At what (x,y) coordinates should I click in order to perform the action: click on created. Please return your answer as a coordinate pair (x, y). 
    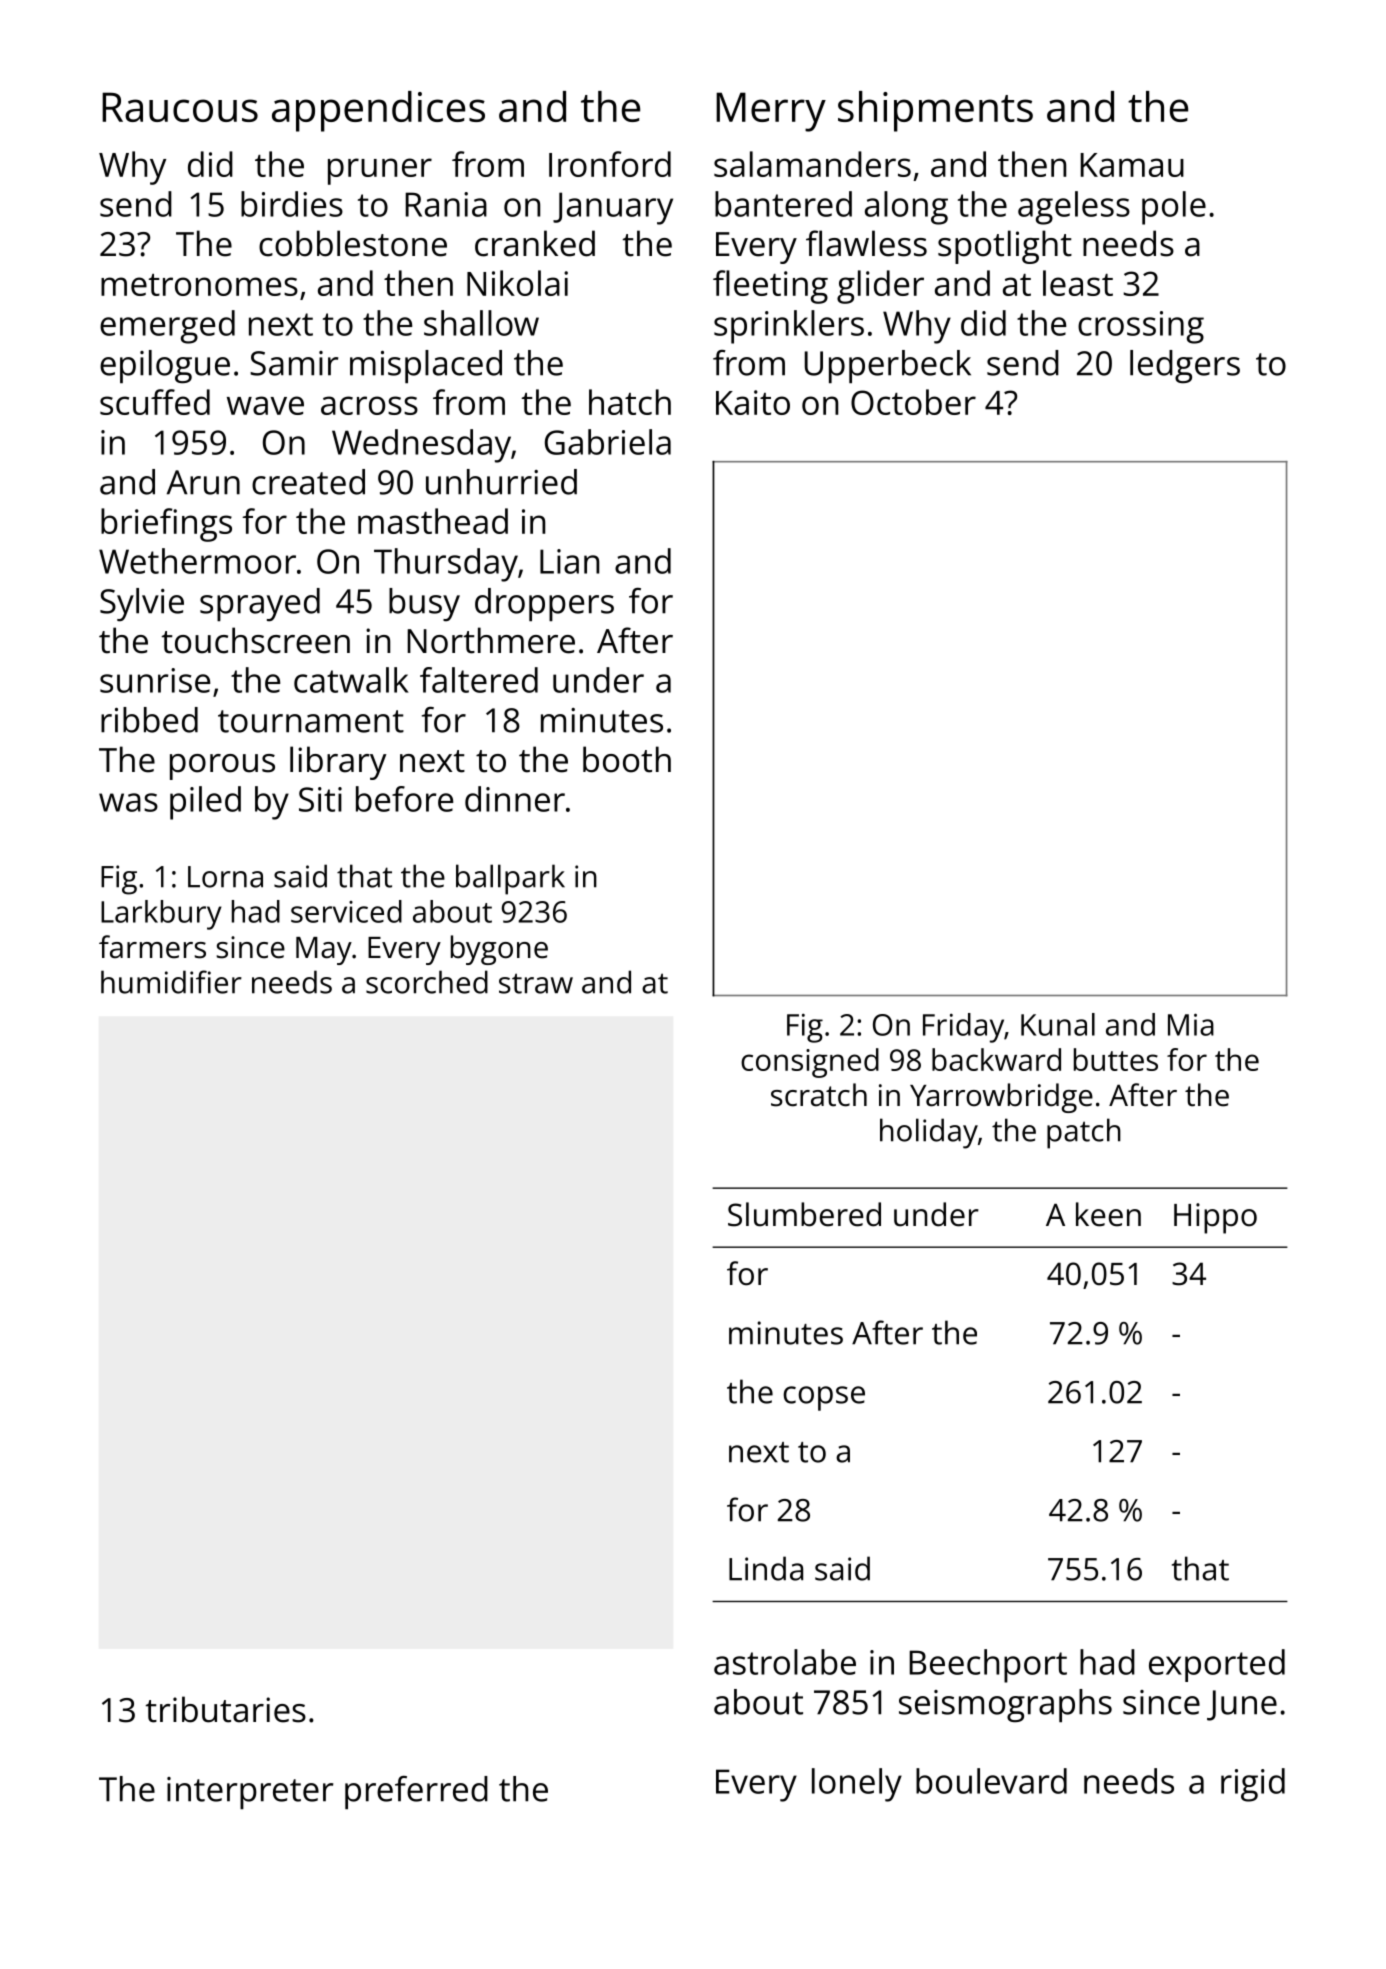
    Looking at the image, I should click on (308, 482).
